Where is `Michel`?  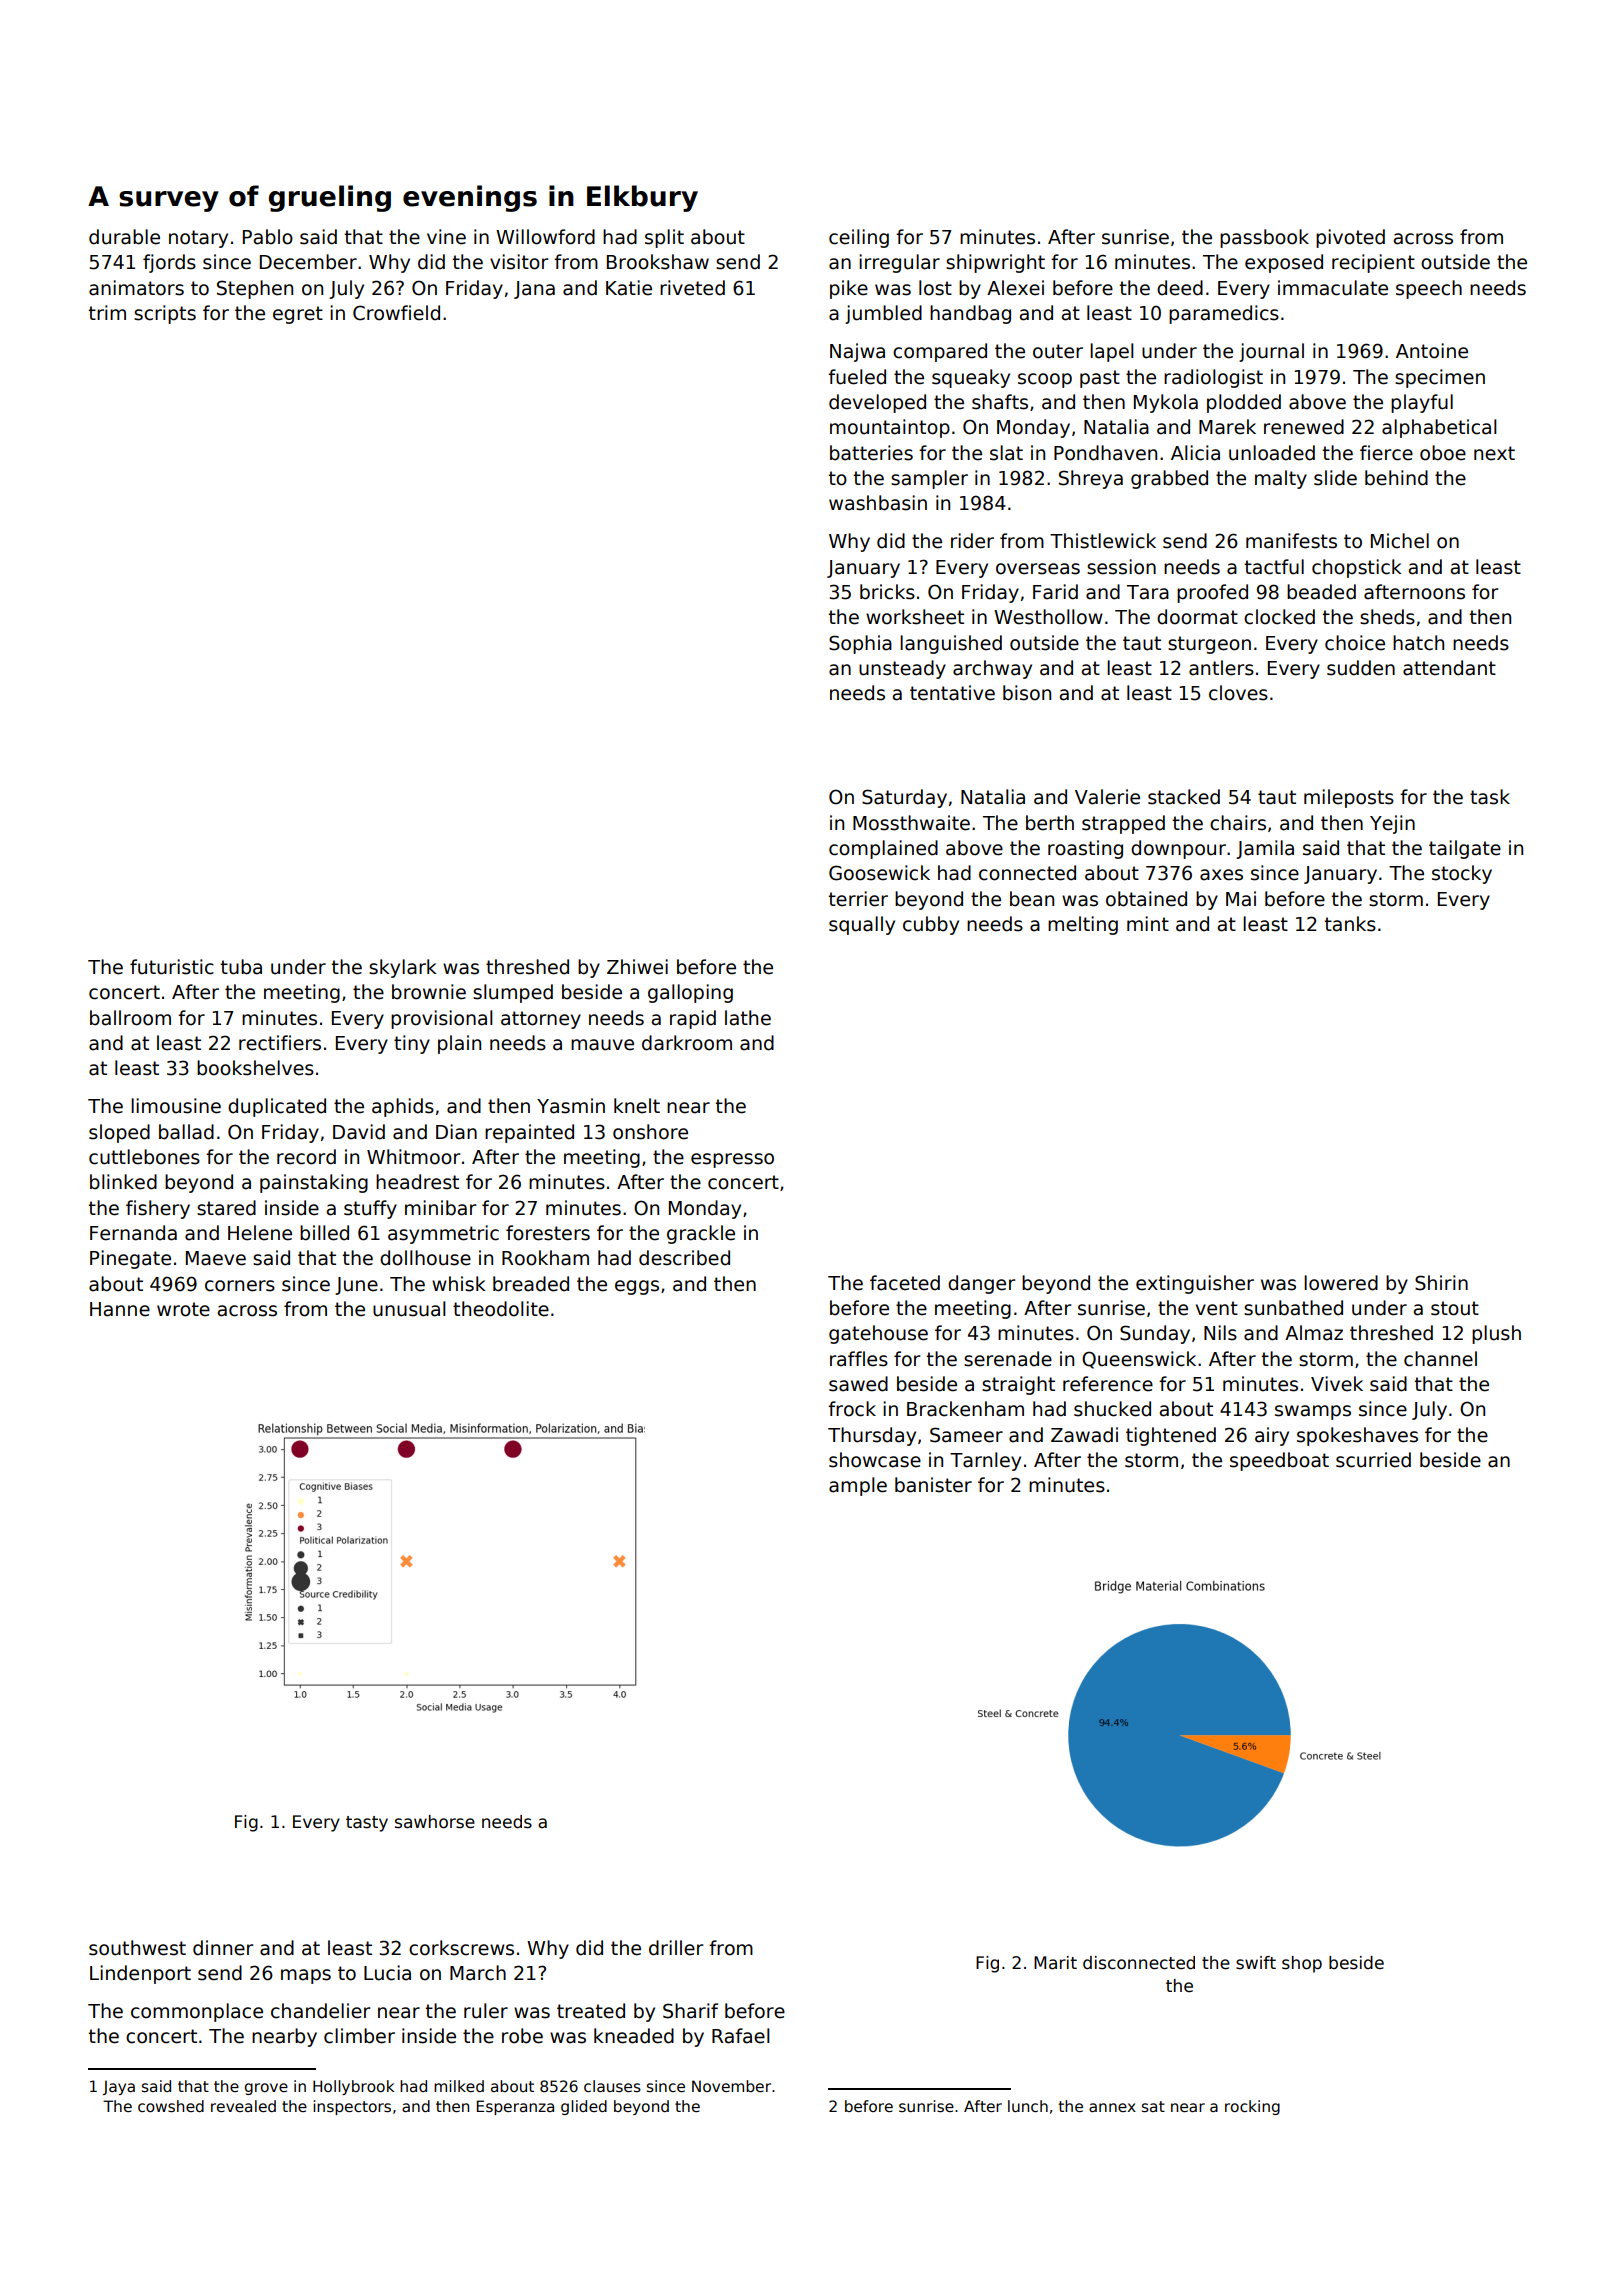
Michel is located at coordinates (1400, 541).
